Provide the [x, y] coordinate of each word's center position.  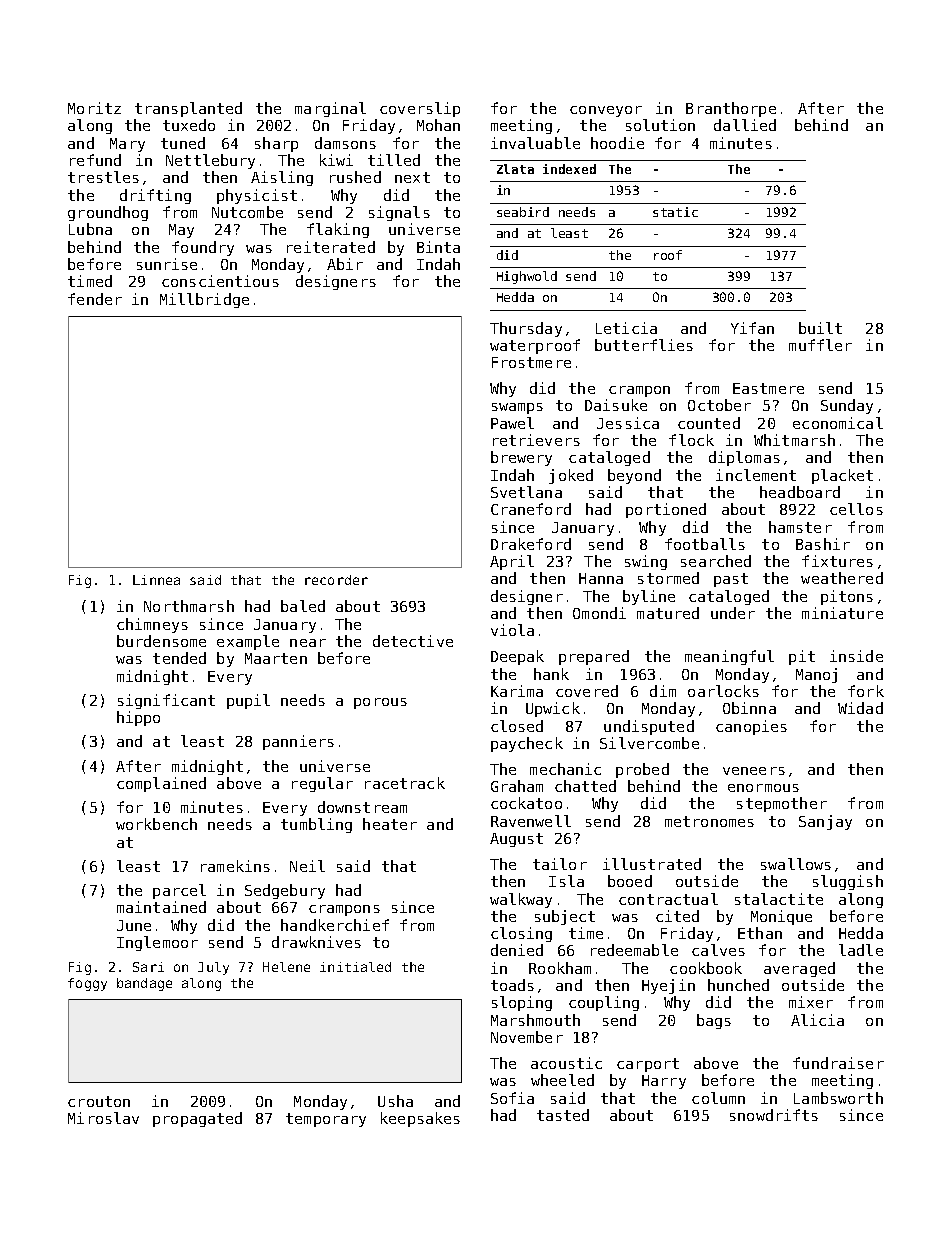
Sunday [847, 406]
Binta [438, 247]
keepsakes [420, 1119]
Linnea [156, 580]
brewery [521, 458]
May [181, 231]
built [820, 328]
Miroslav [103, 1118]
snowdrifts [774, 1115]
